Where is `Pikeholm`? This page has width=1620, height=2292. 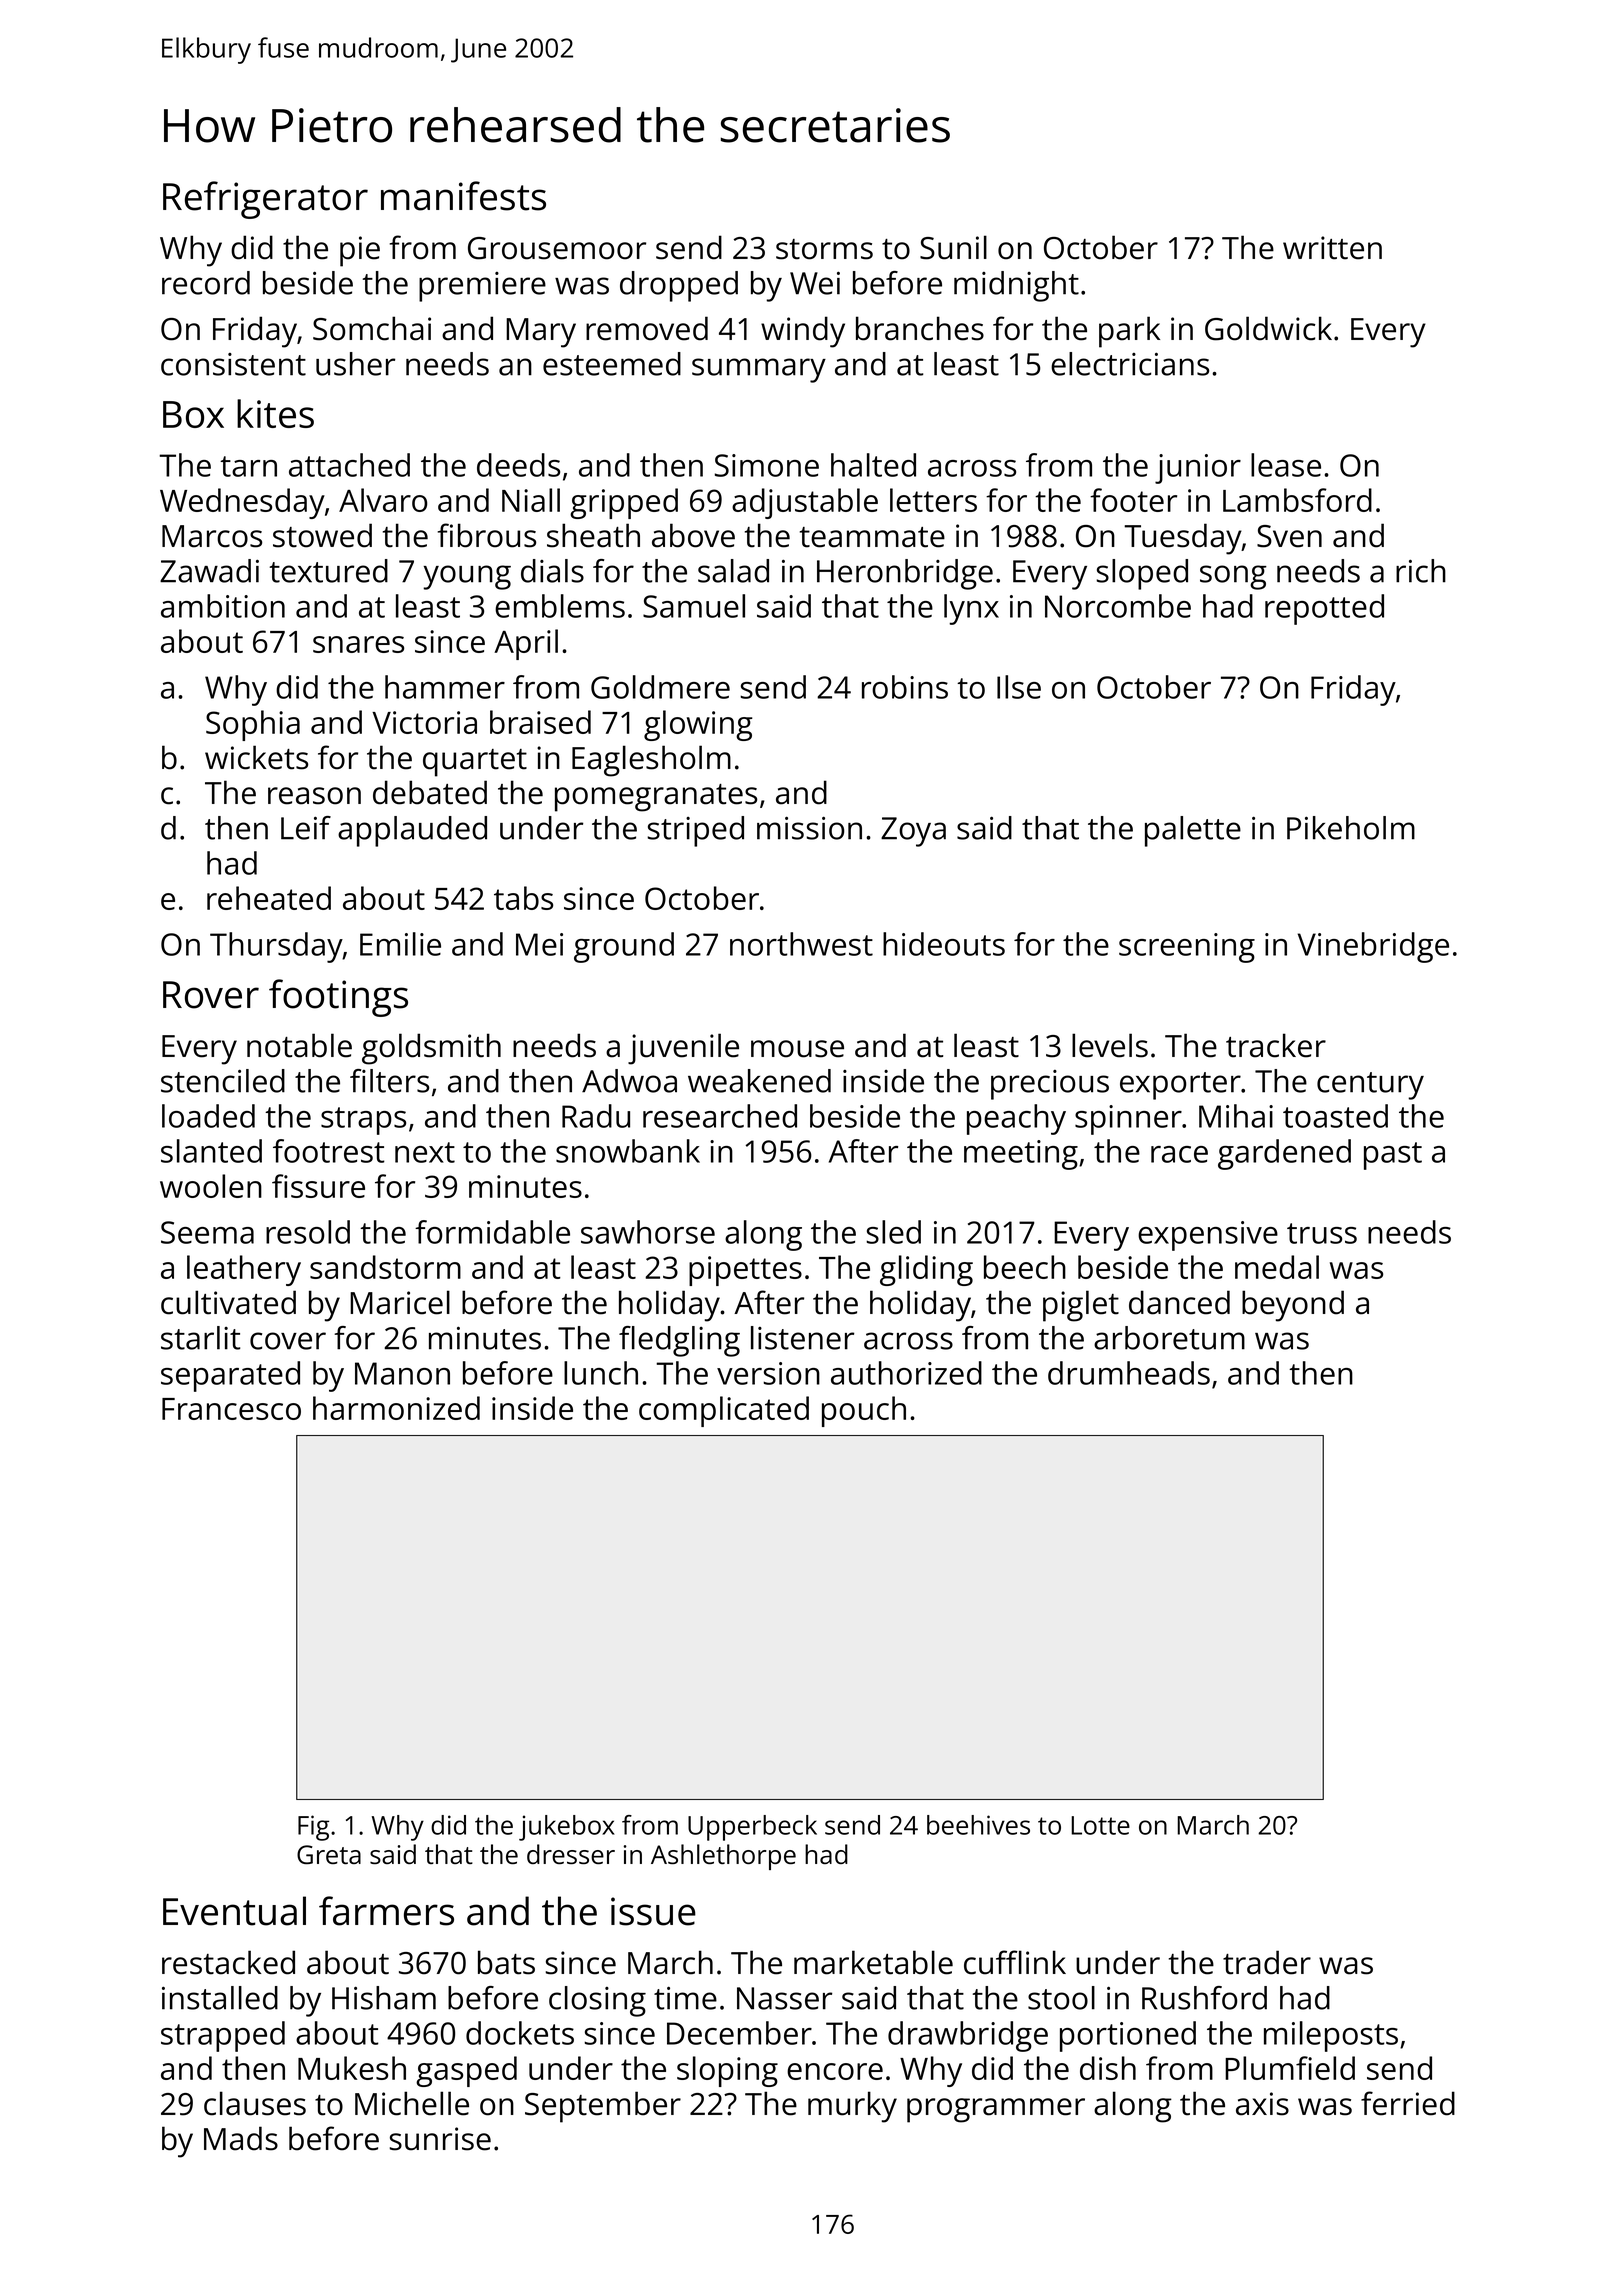
Pikeholm is located at coordinates (1351, 828).
